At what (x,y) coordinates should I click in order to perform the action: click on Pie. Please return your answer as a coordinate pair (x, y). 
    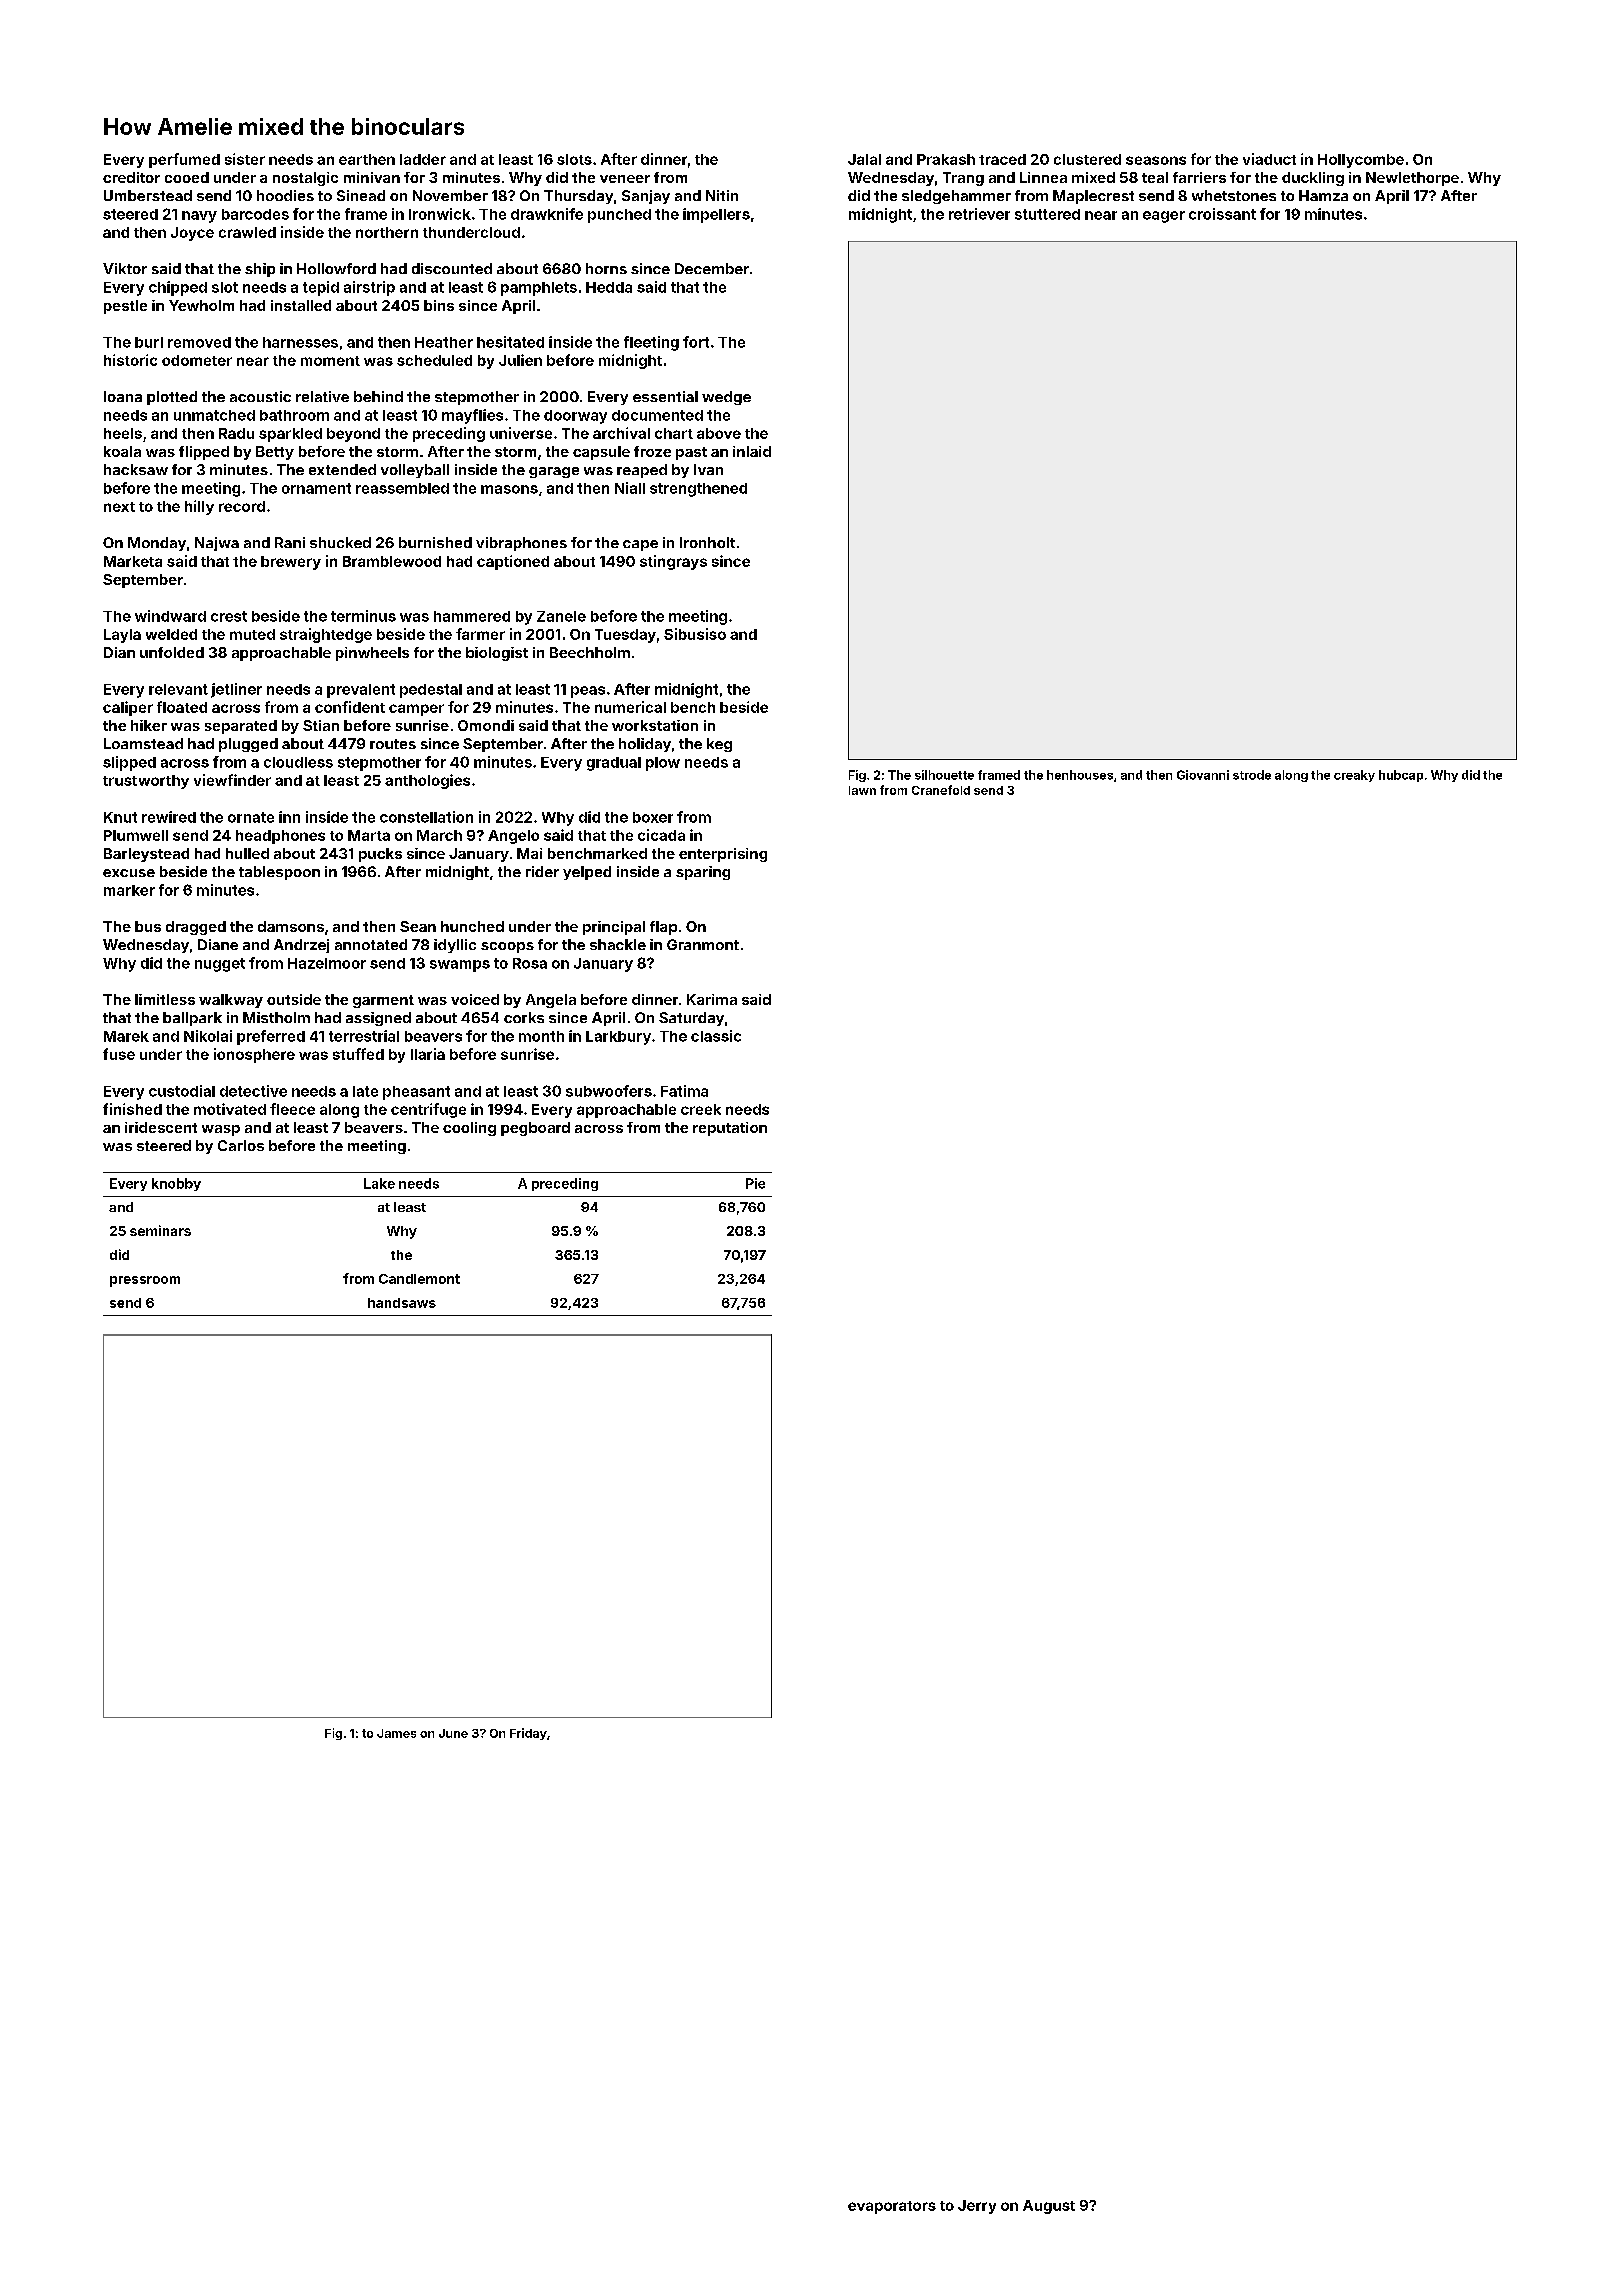
    Looking at the image, I should click on (755, 1183).
